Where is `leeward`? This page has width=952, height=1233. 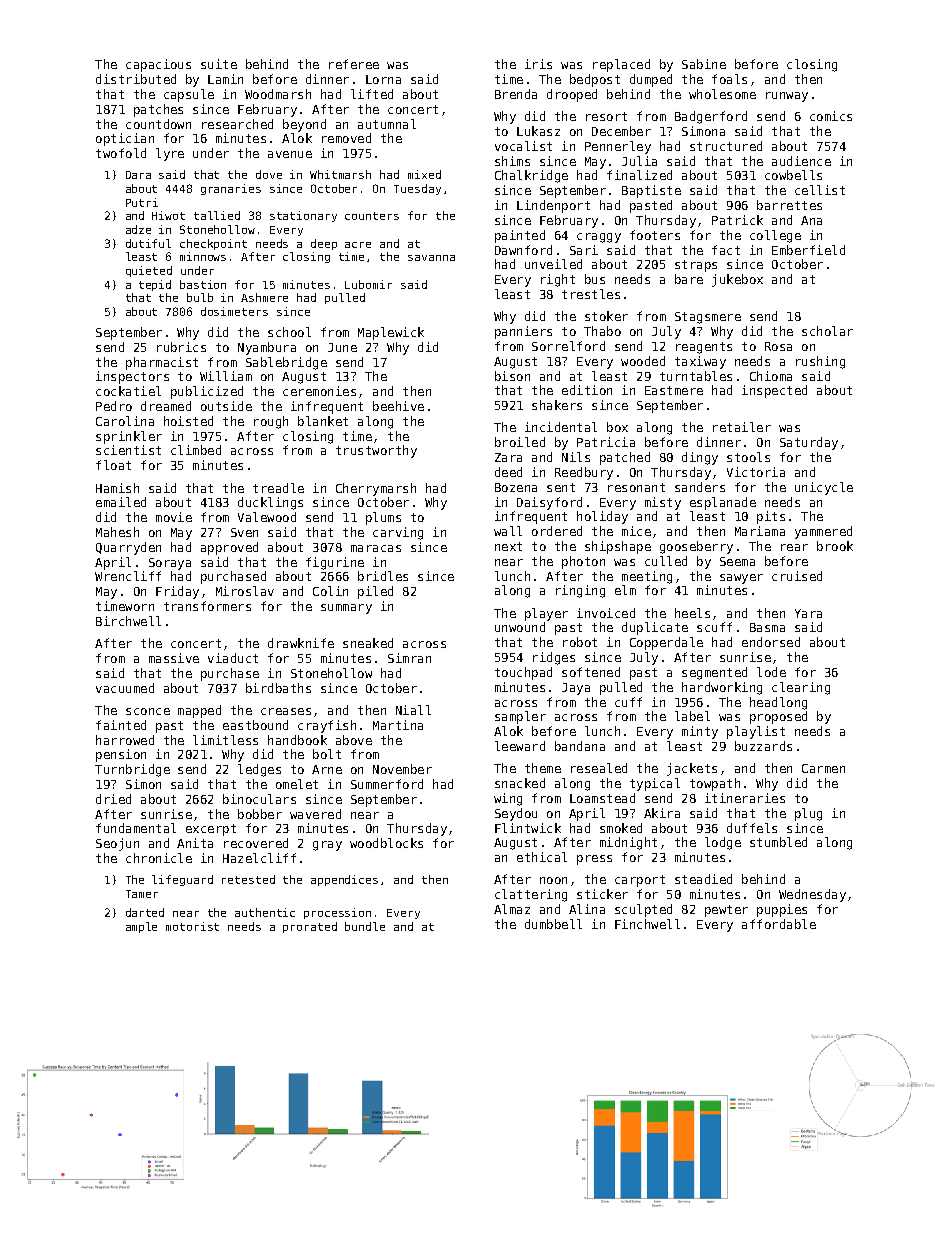 leeward is located at coordinates (520, 746).
